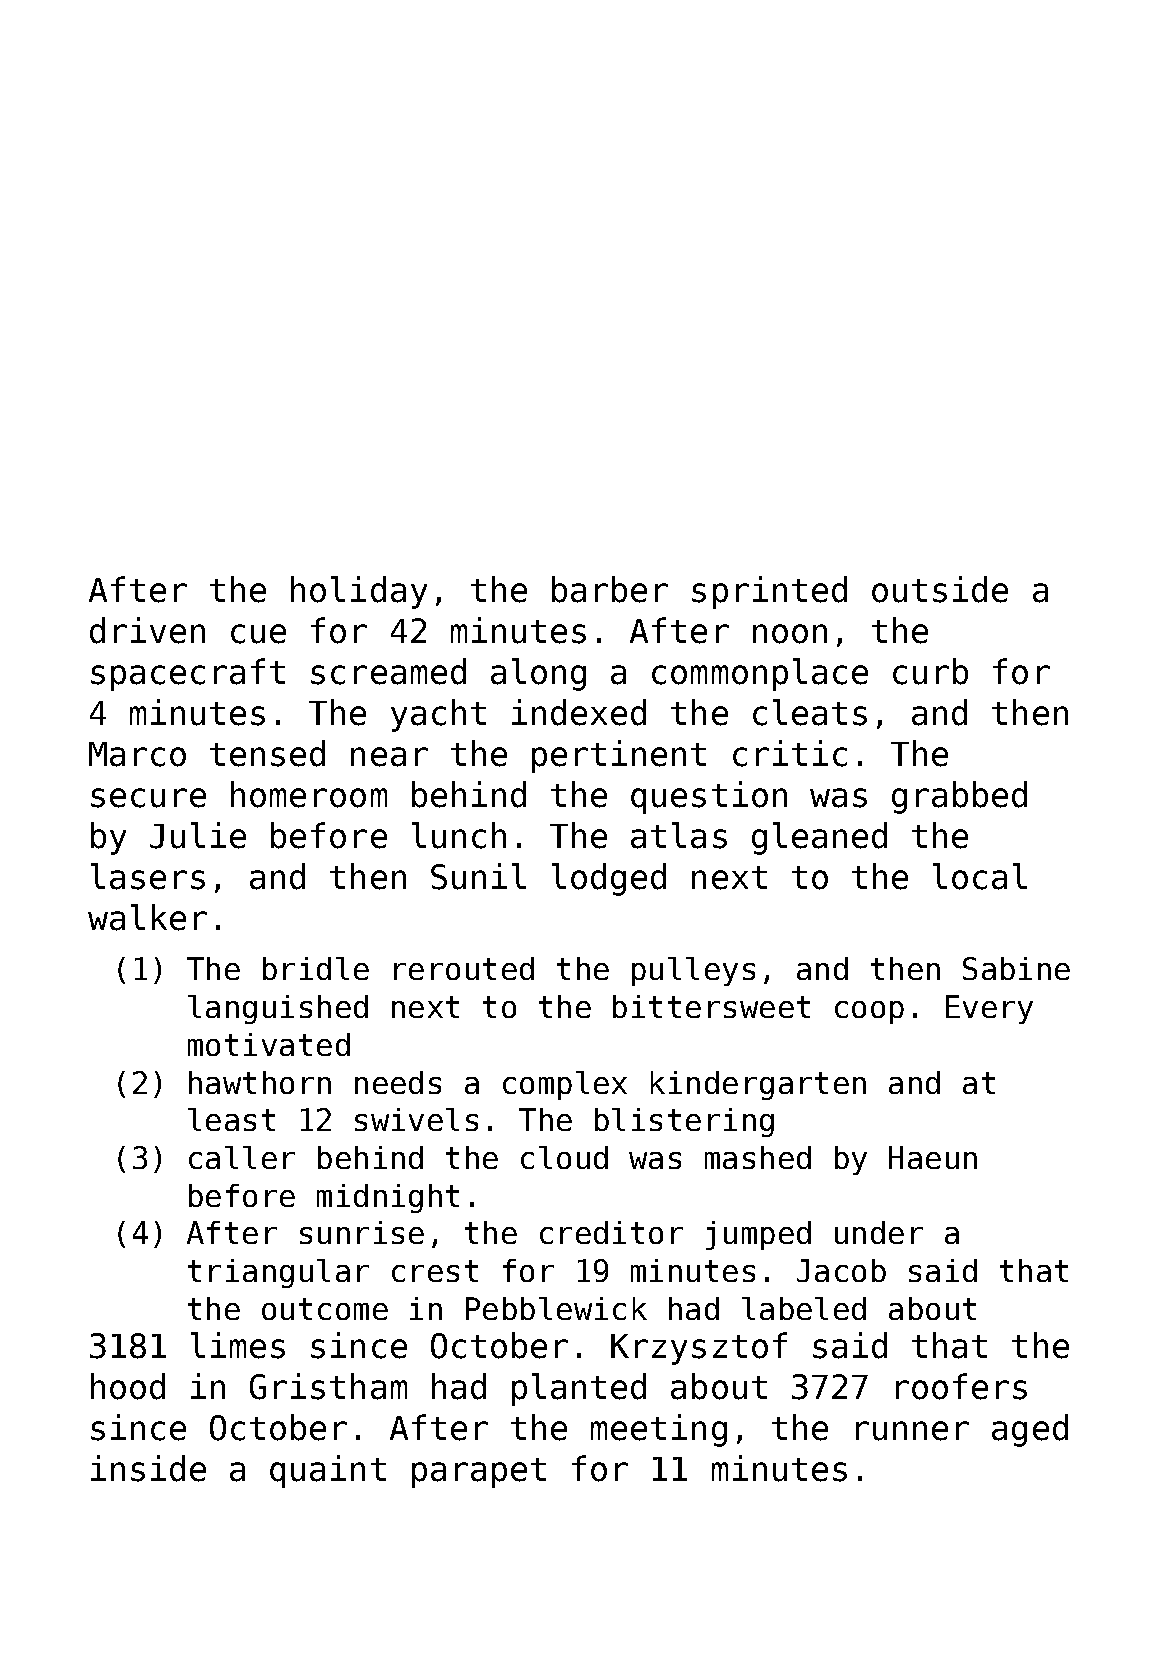 This page has height=1654, width=1165. What do you see at coordinates (769, 592) in the page?
I see `sprinted` at bounding box center [769, 592].
